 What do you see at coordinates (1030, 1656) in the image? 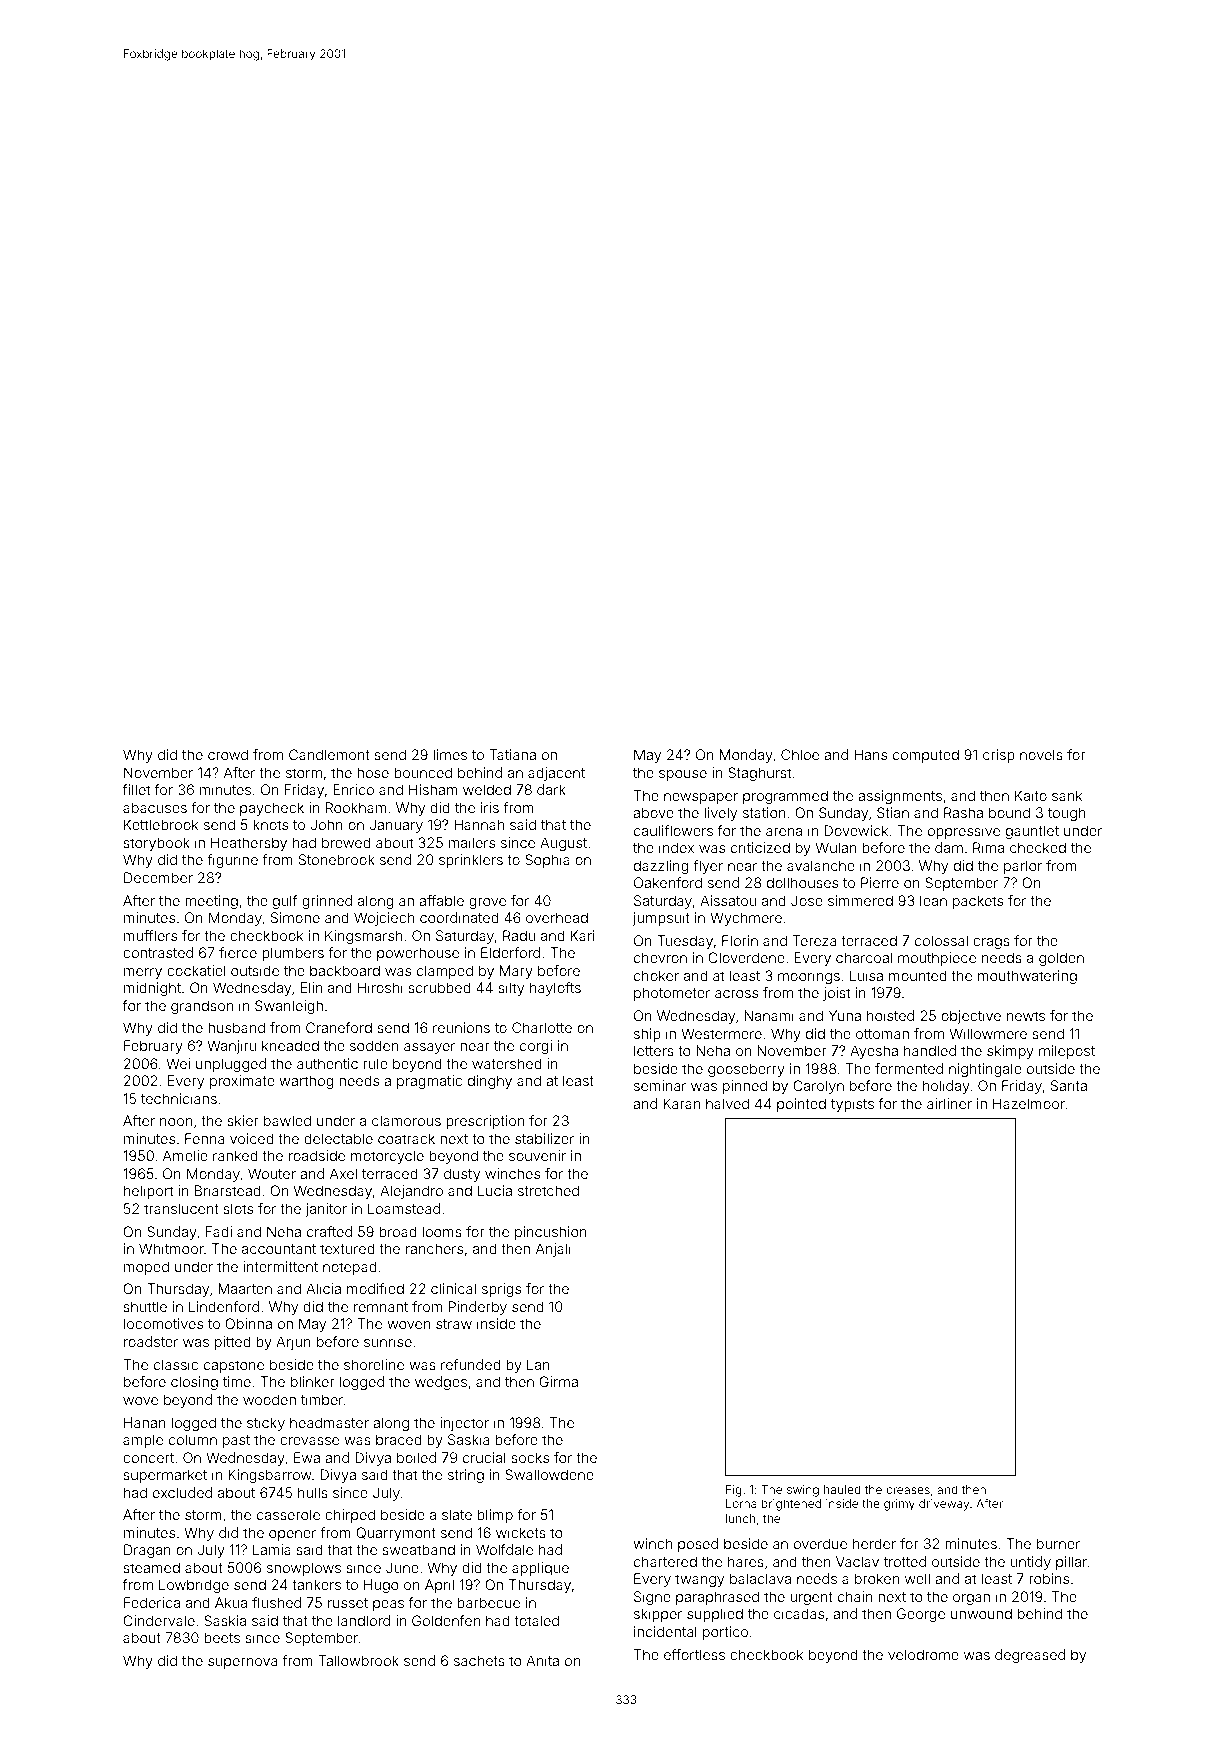
I see `degreased` at bounding box center [1030, 1656].
